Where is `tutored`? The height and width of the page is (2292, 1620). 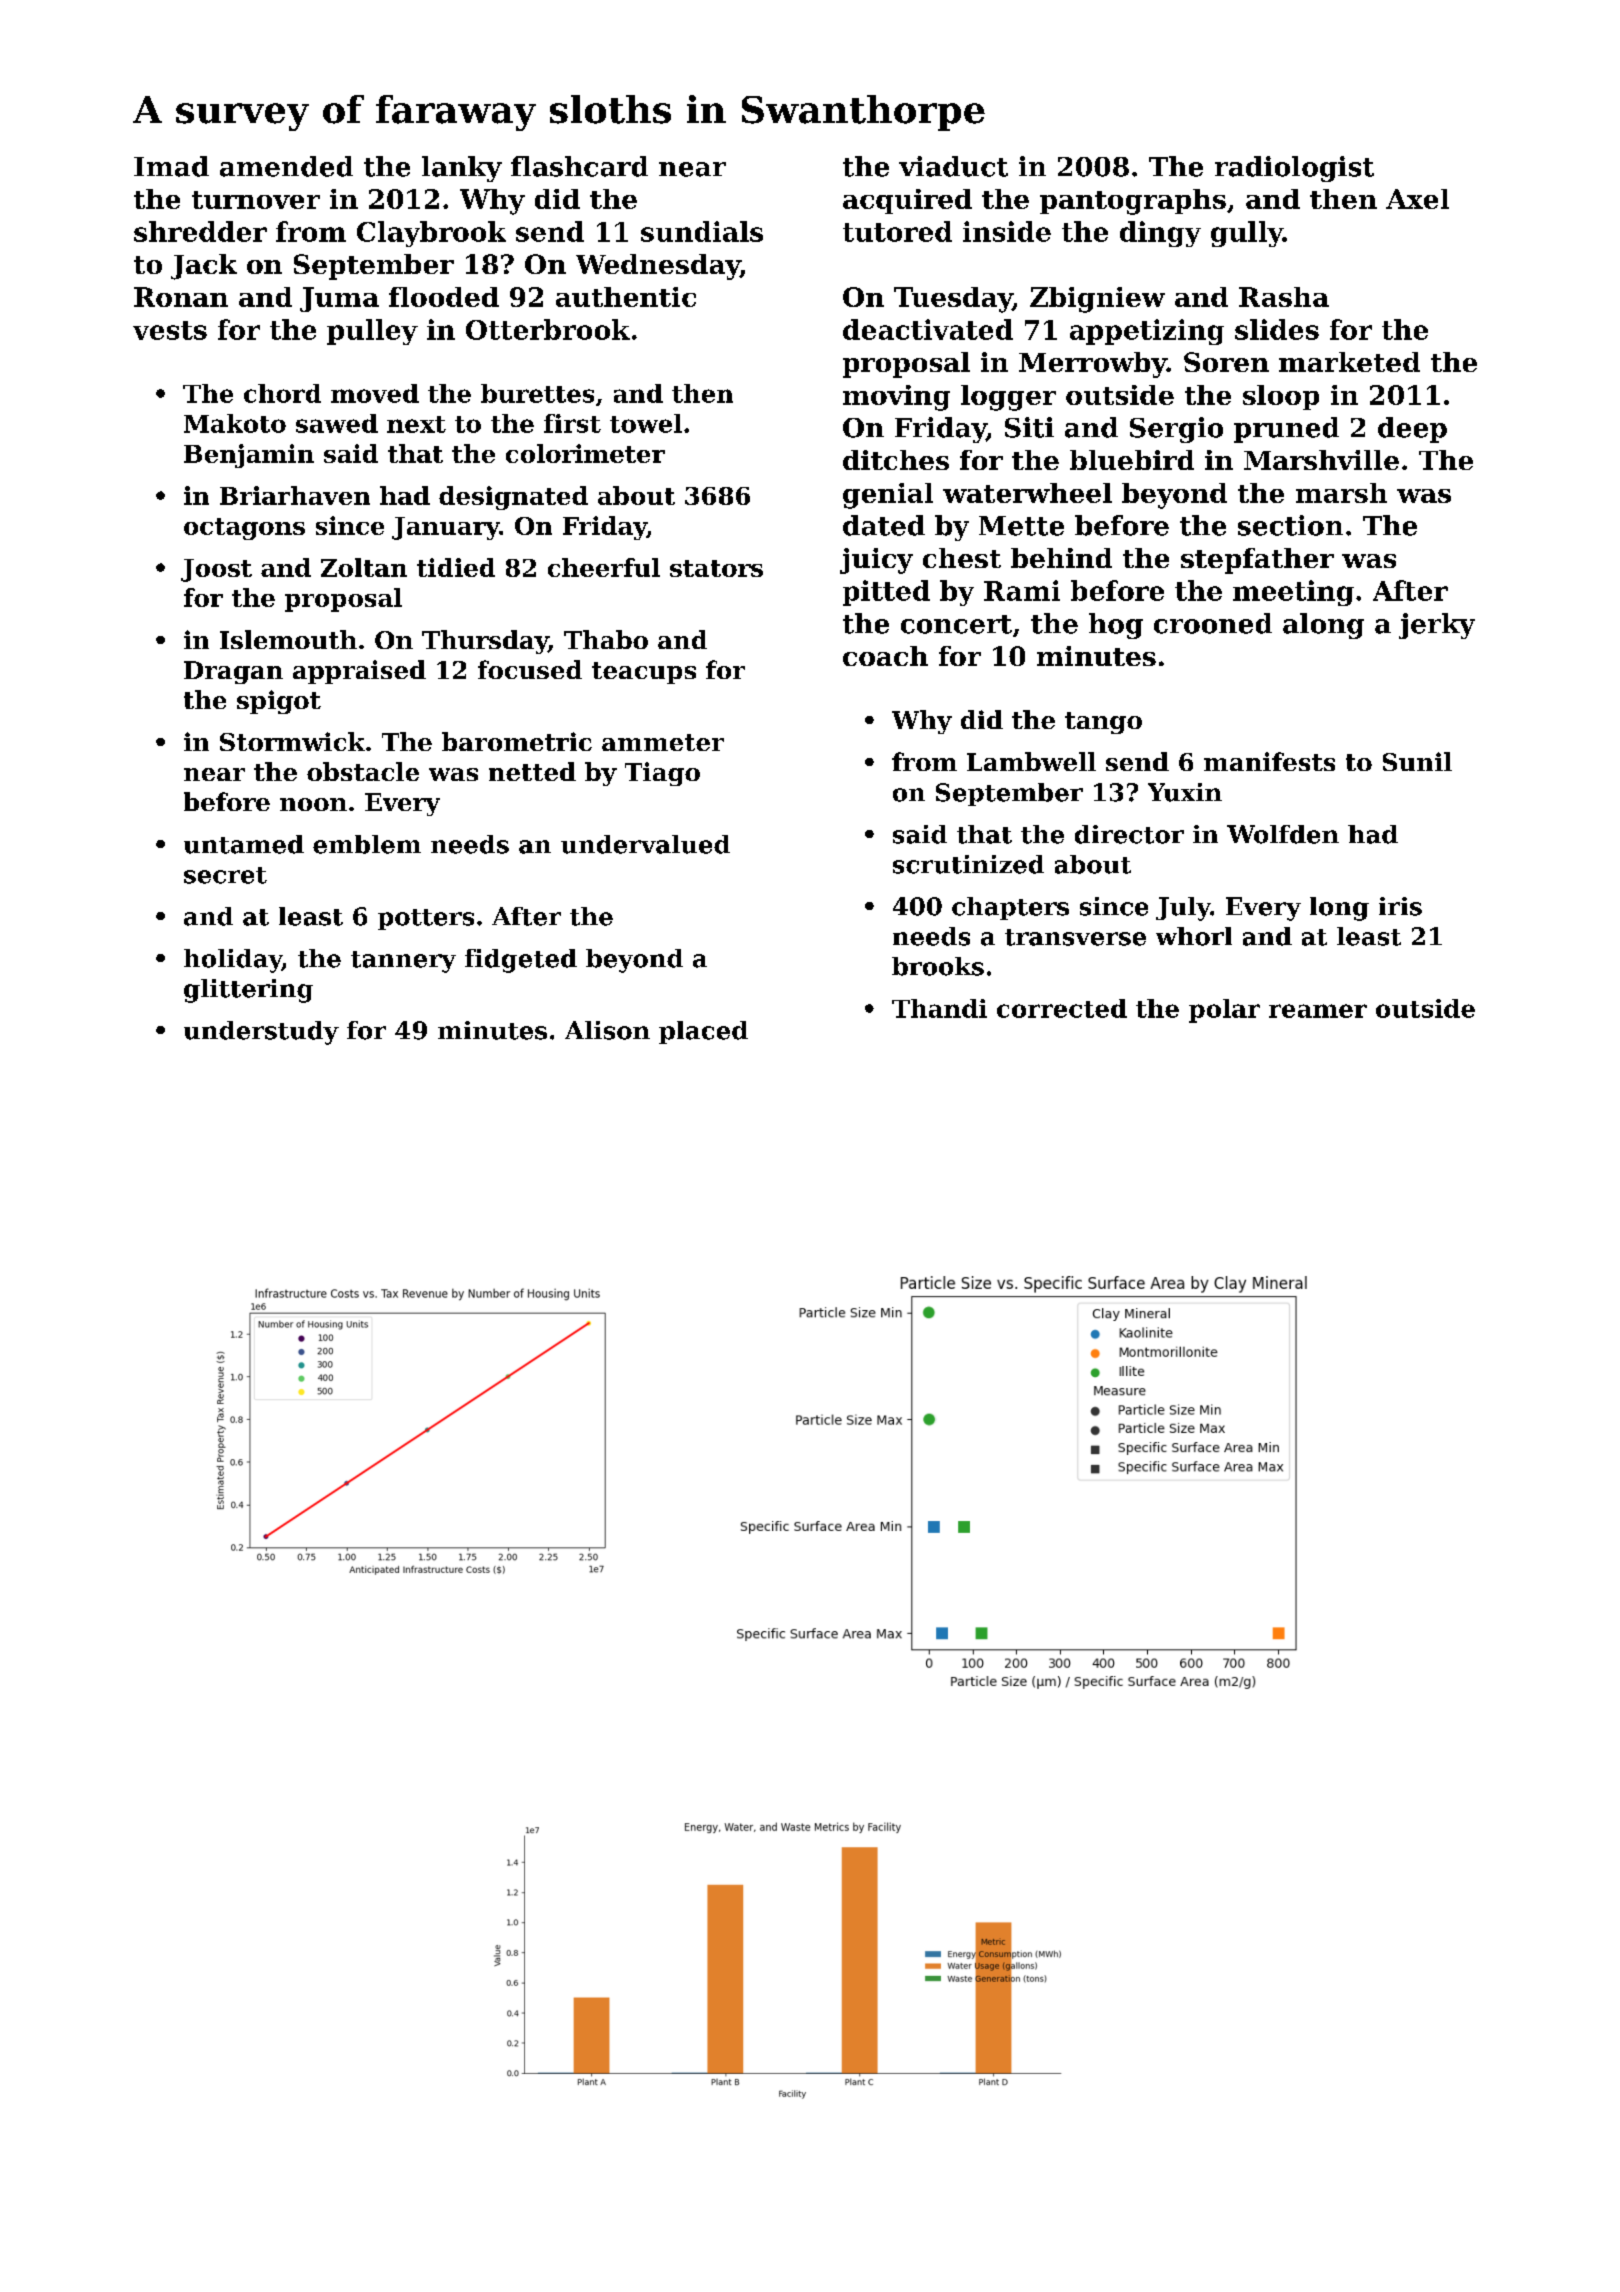 tutored is located at coordinates (897, 231).
